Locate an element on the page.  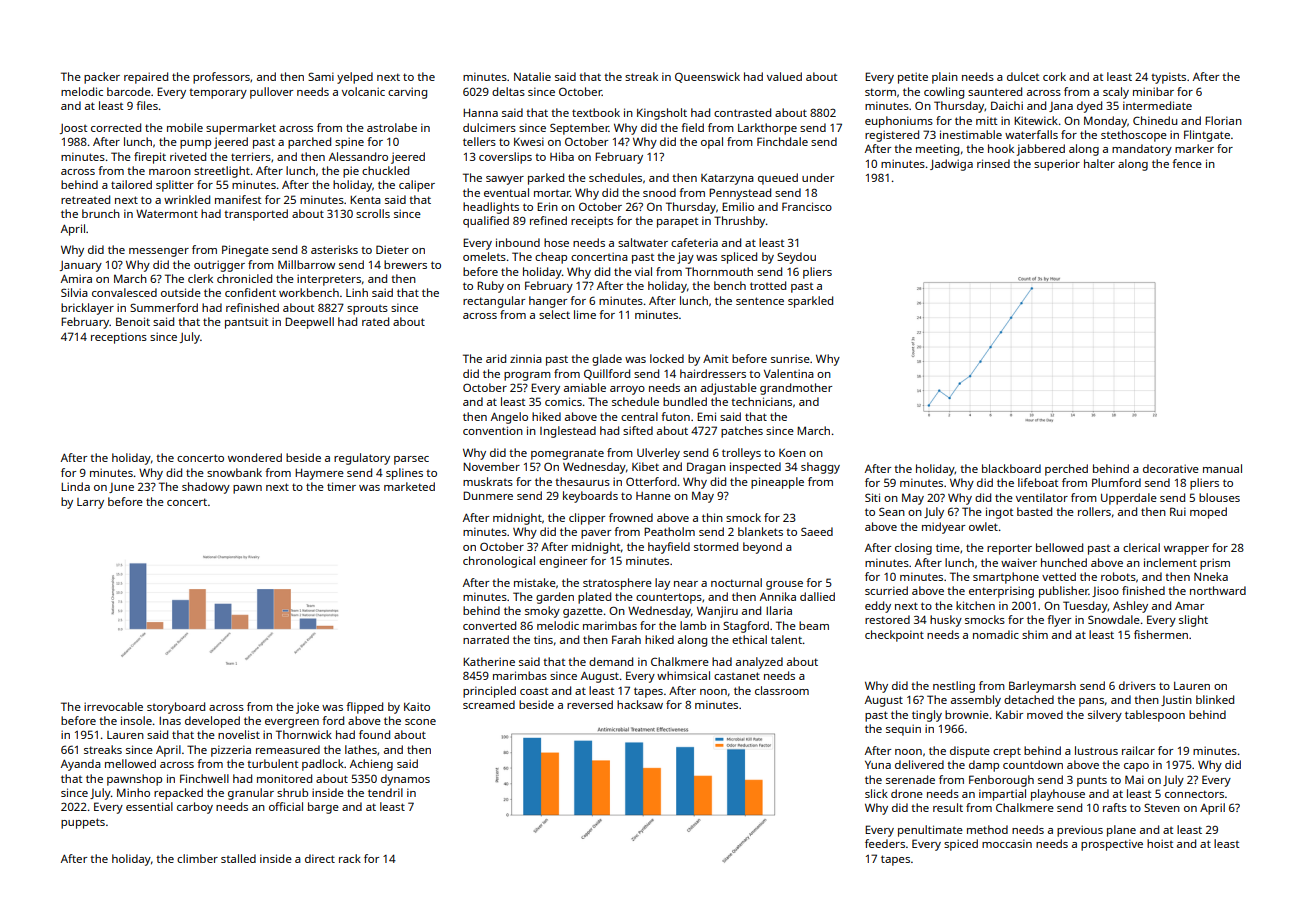
rack is located at coordinates (350, 858).
